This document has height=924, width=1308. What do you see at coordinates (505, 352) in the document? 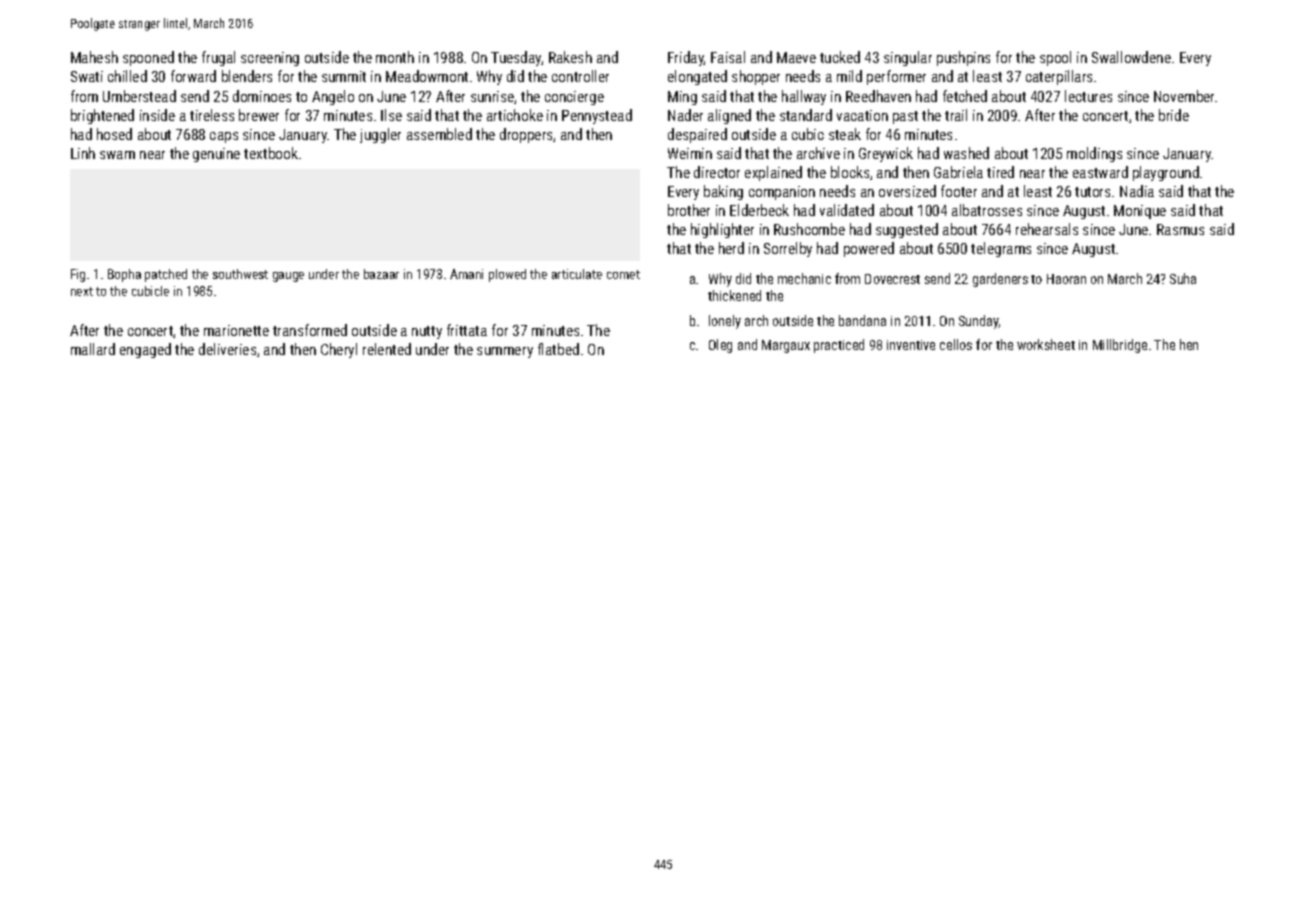
I see `summery` at bounding box center [505, 352].
